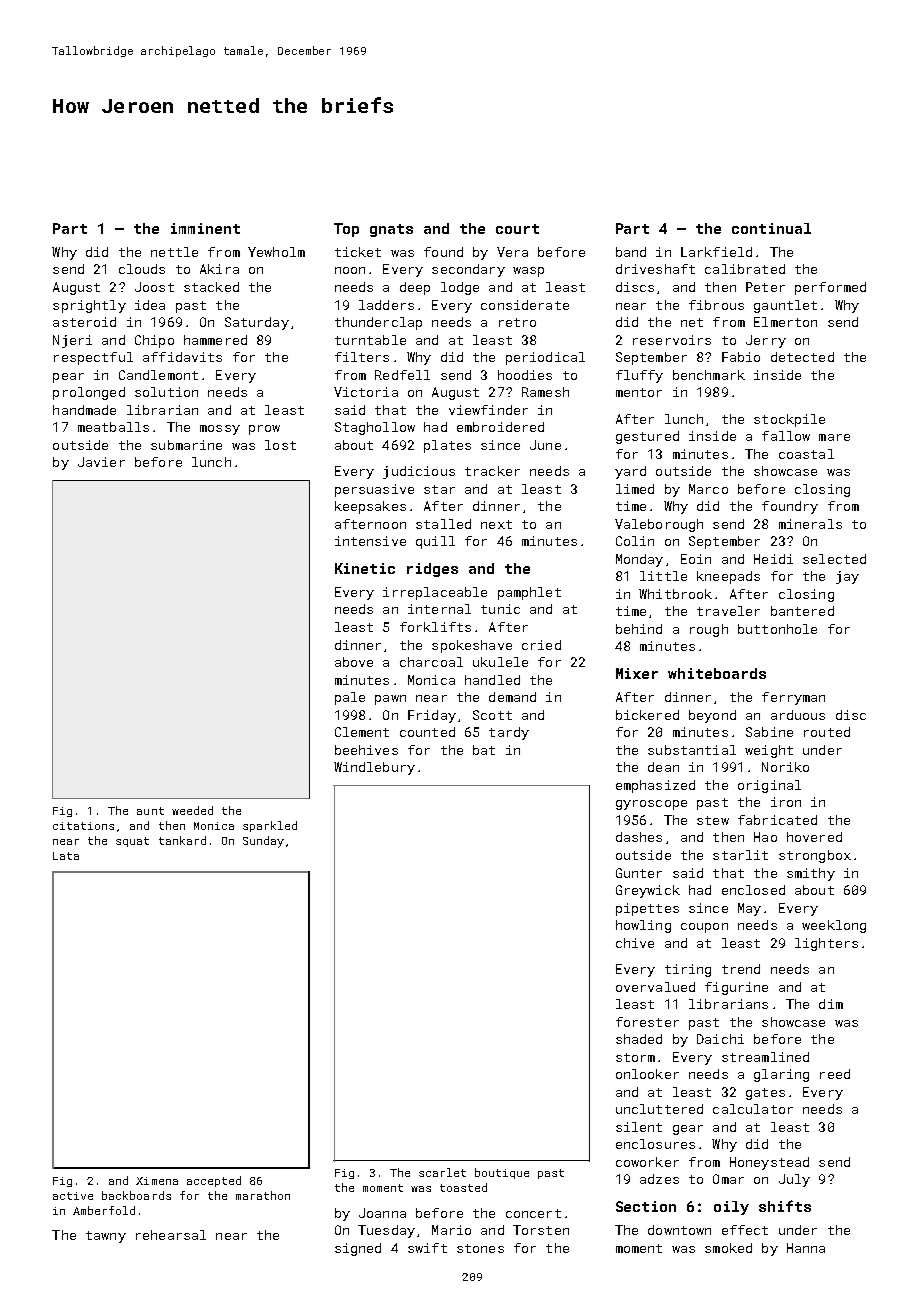 This page has width=924, height=1308. Describe the element at coordinates (101, 462) in the page. I see `Javier` at that location.
